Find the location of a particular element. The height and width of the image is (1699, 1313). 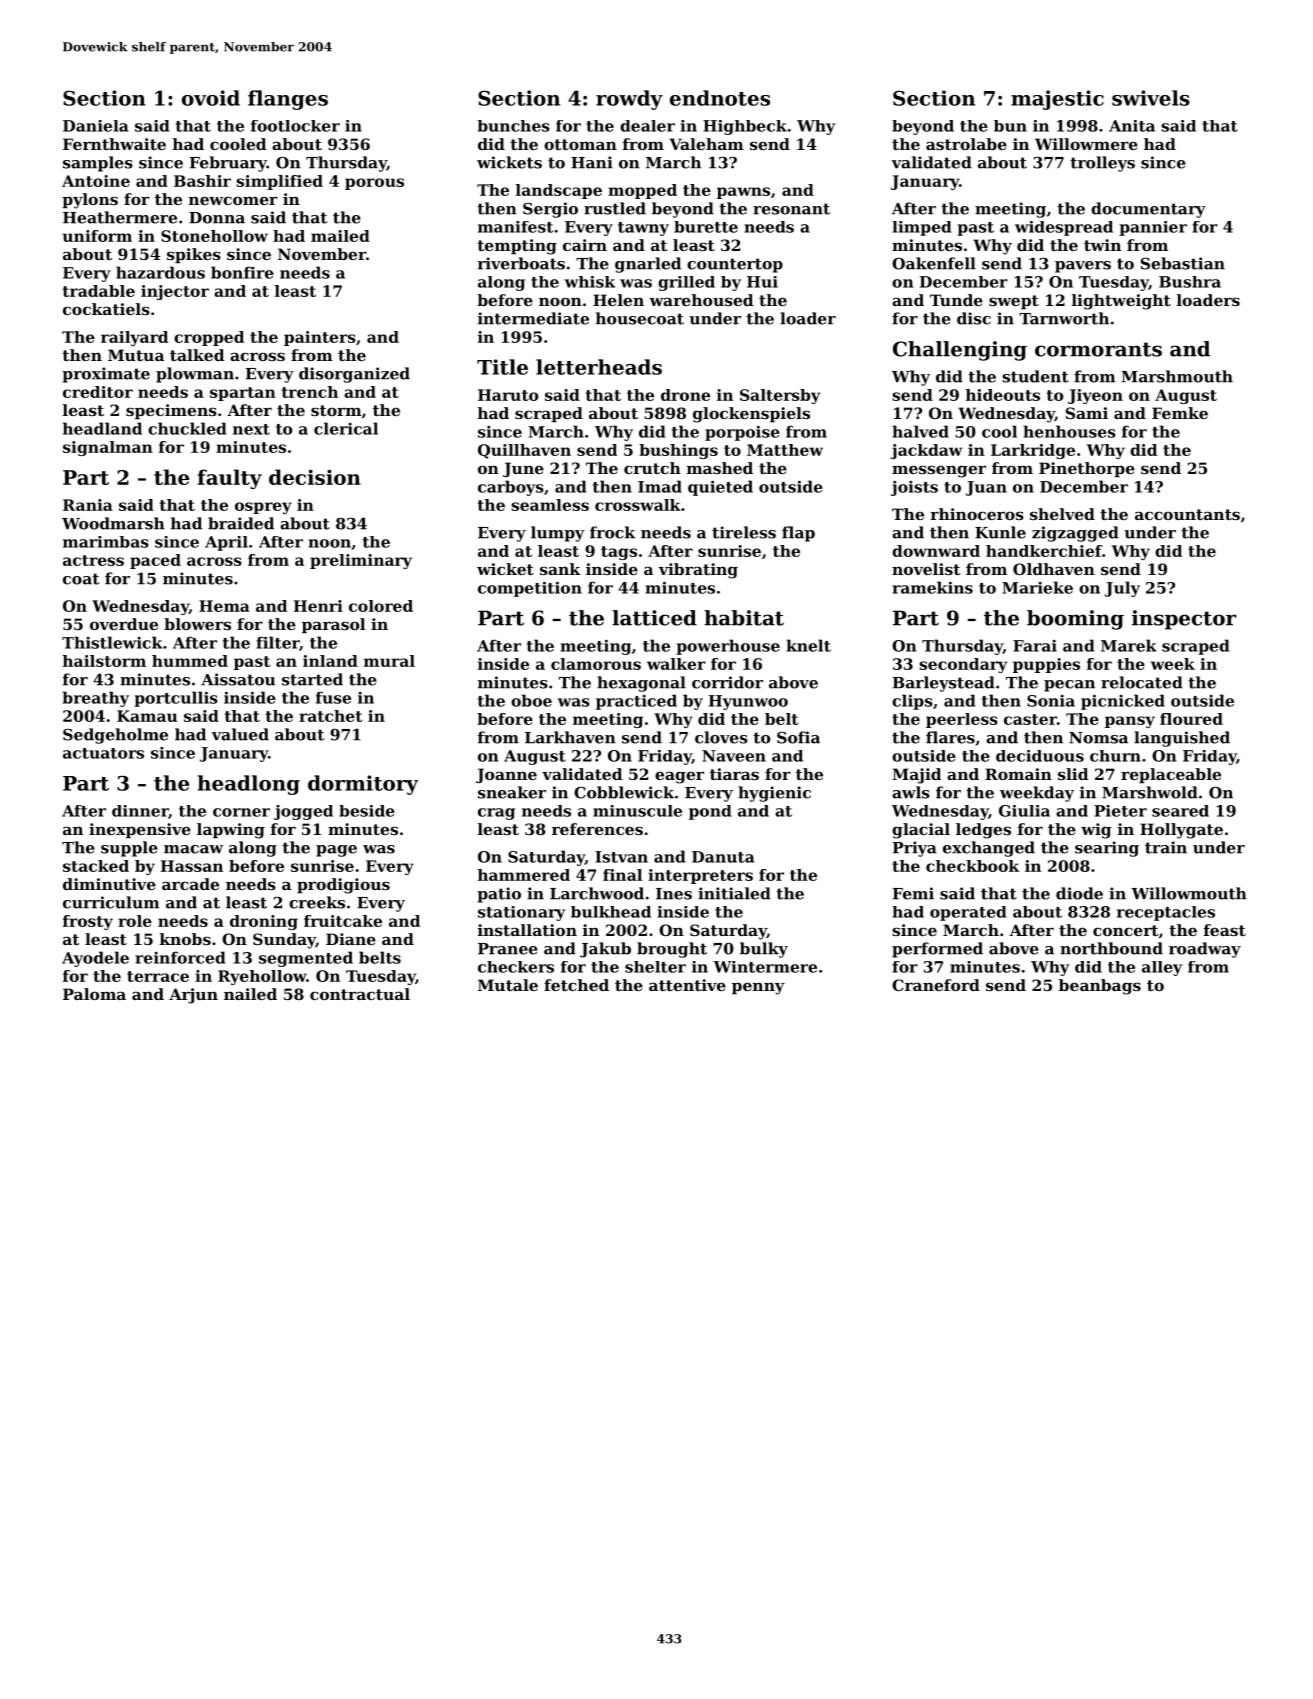

operated is located at coordinates (968, 913).
